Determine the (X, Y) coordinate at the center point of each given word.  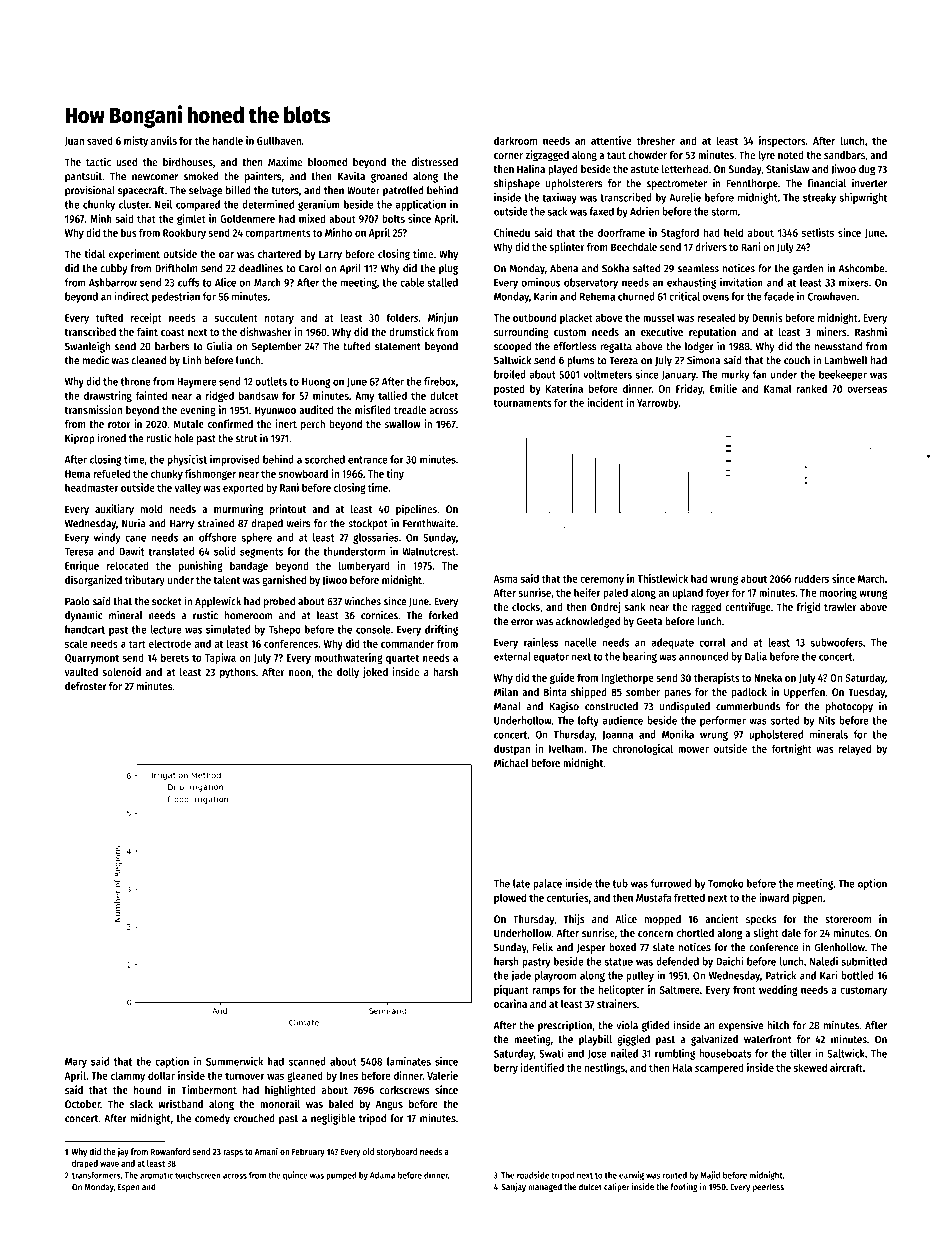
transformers (96, 1175)
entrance (367, 460)
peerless (768, 1187)
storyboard (397, 1152)
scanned (307, 1061)
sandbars (844, 155)
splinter (567, 248)
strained (216, 523)
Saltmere (680, 989)
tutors (285, 191)
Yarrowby (658, 403)
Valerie (442, 1075)
